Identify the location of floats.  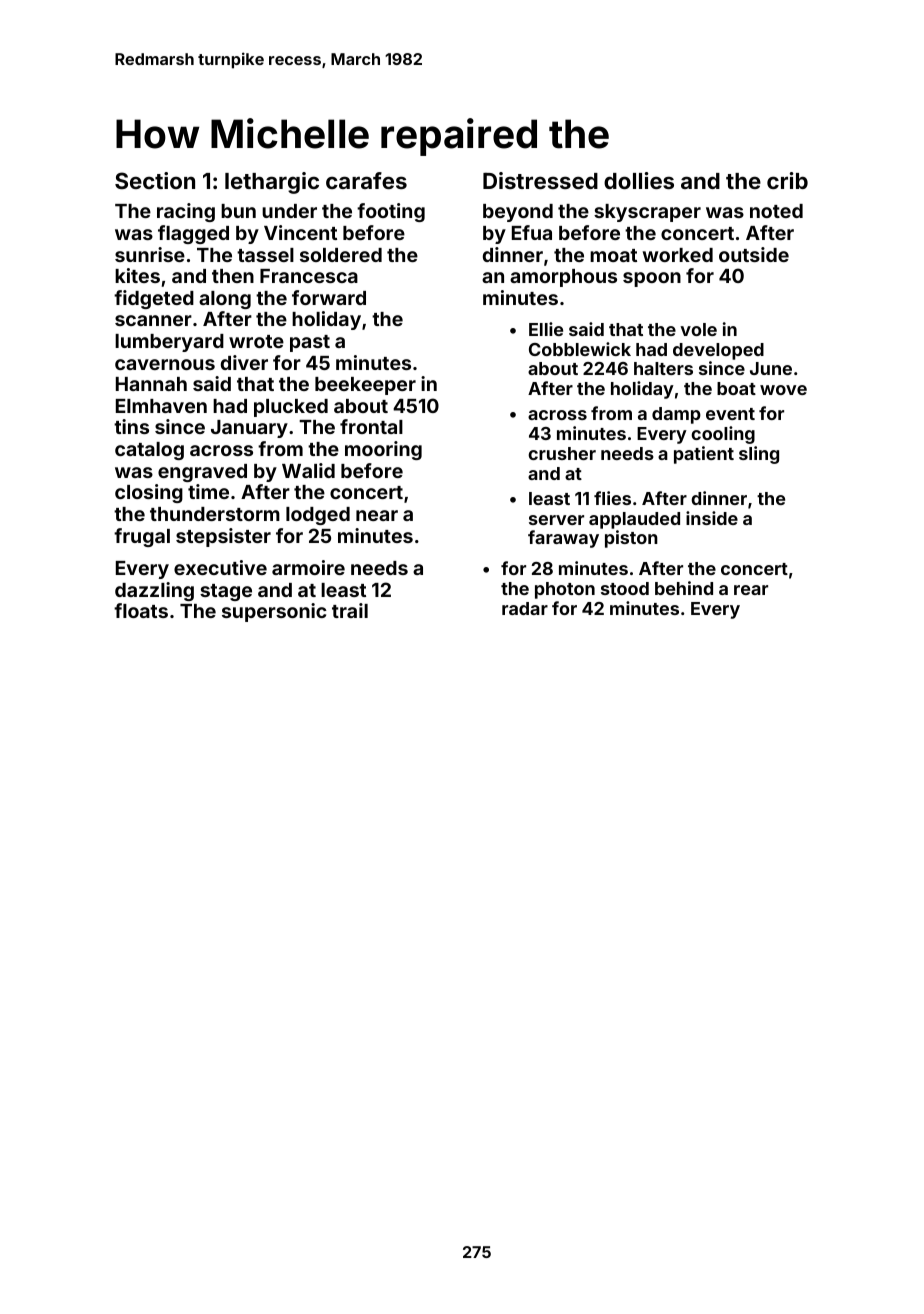
(141, 610).
